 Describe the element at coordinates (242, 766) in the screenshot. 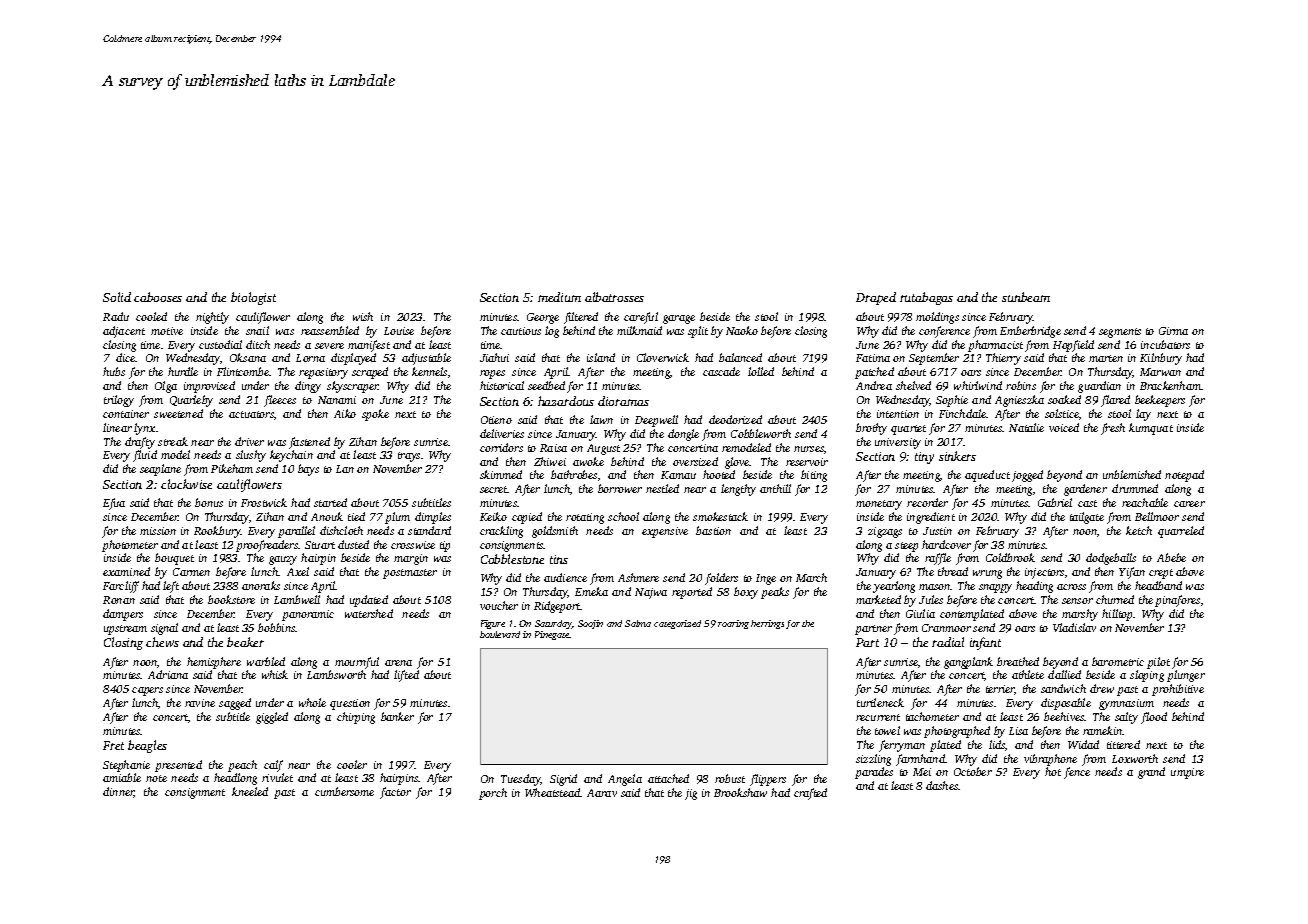

I see `peach` at that location.
